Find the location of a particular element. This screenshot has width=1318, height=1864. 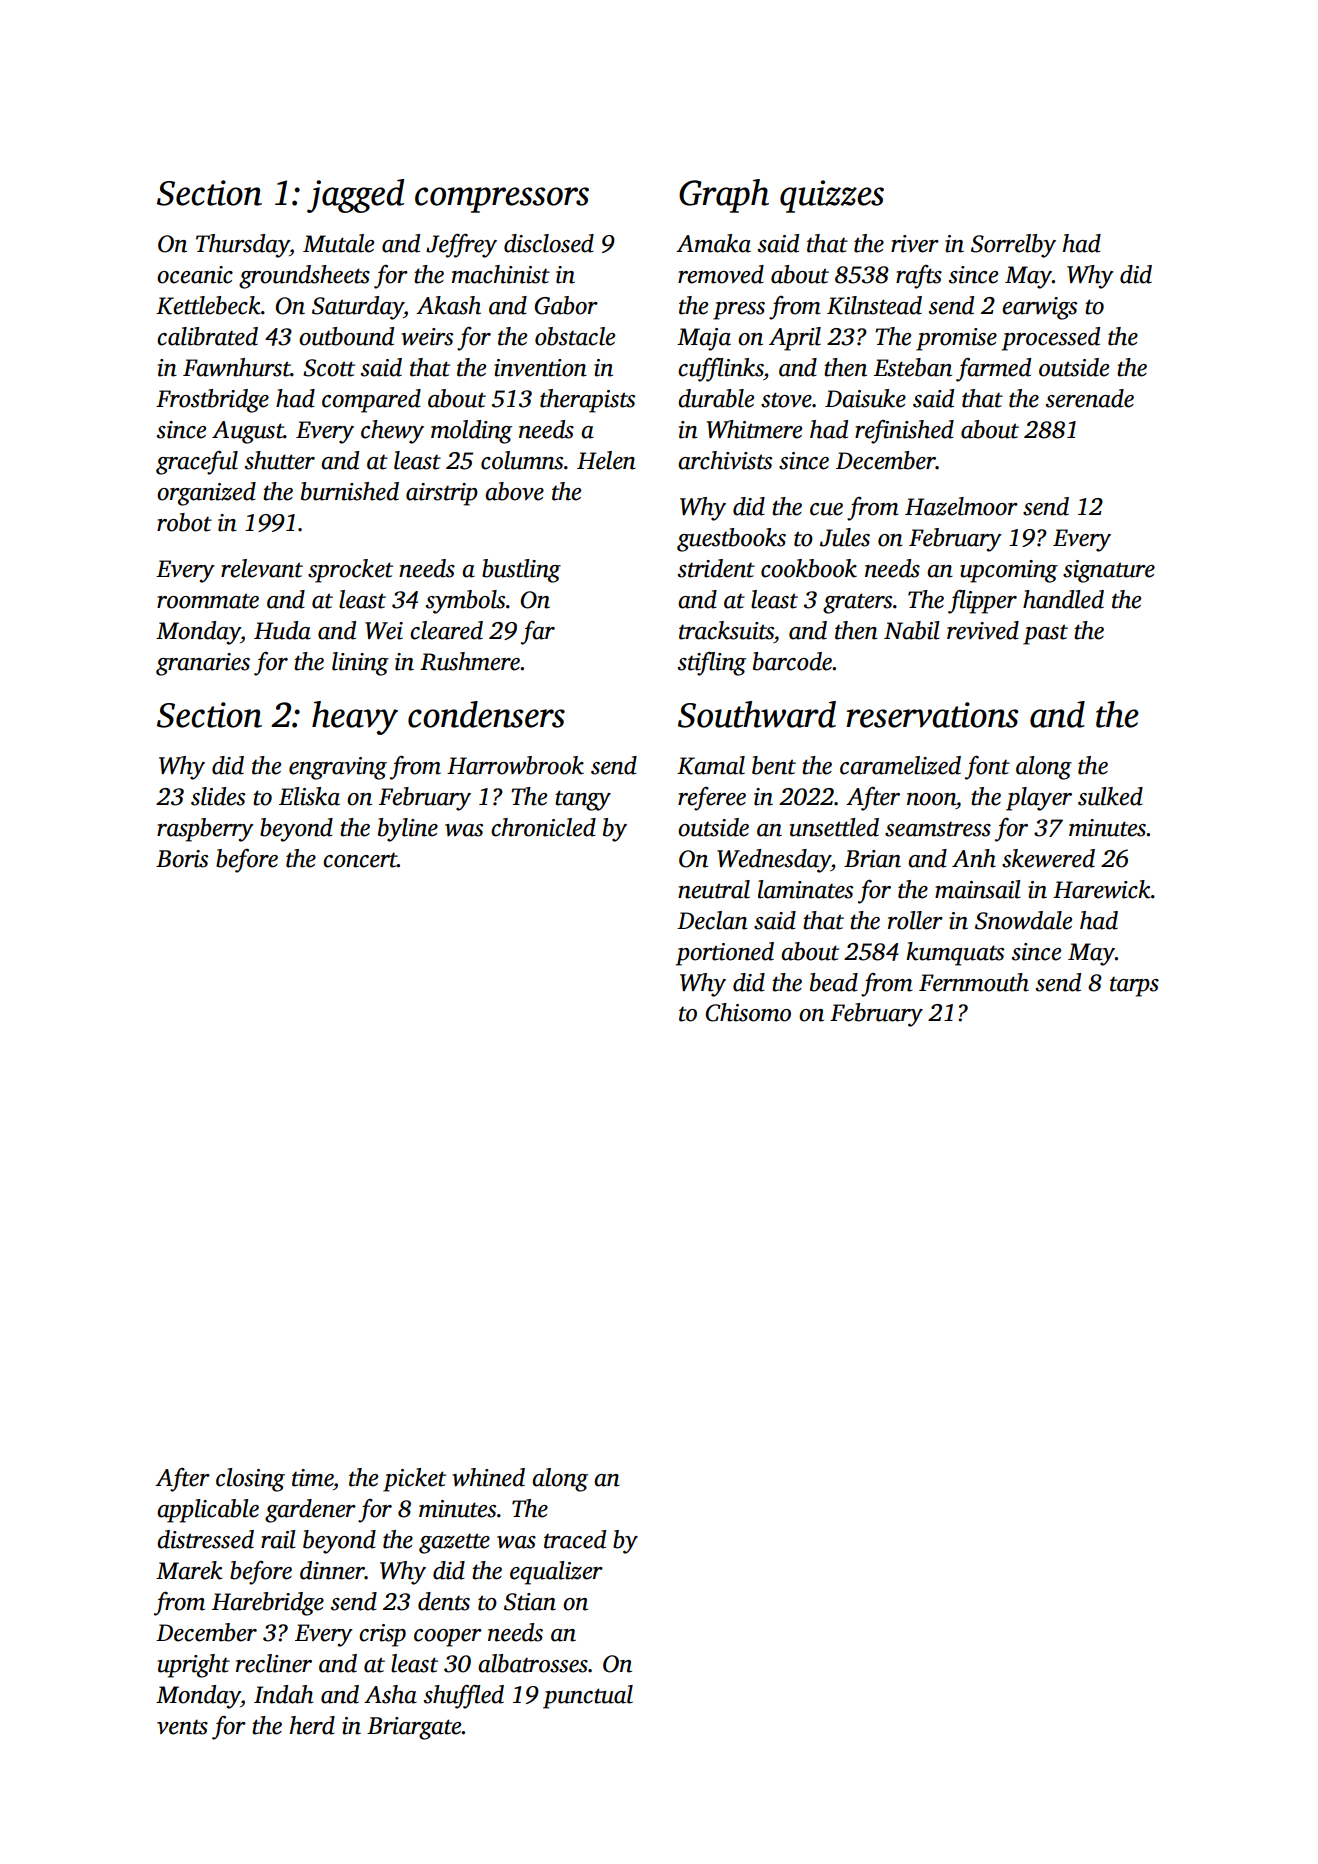

Chisomo is located at coordinates (748, 1012).
